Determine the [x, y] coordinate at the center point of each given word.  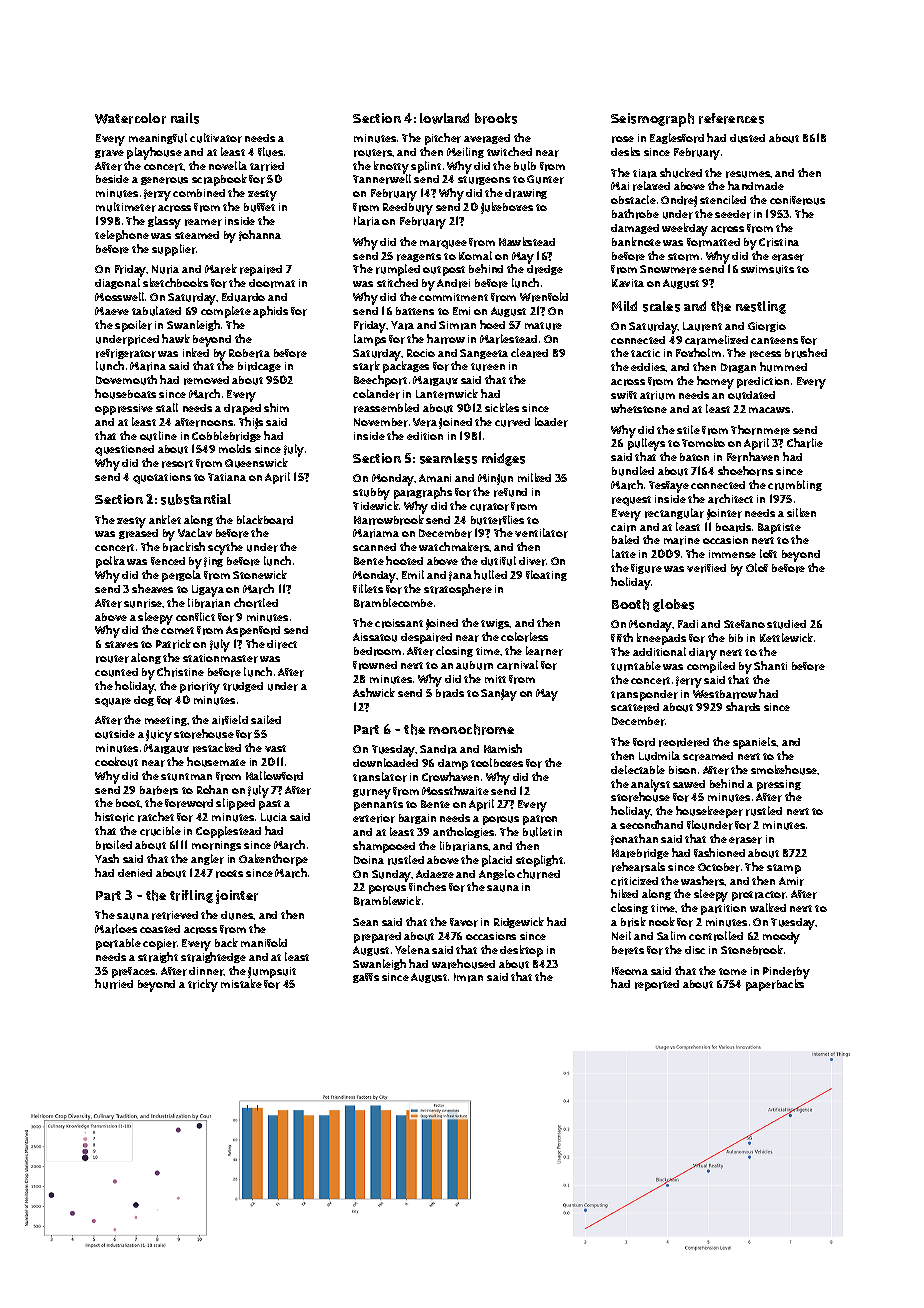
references [731, 118]
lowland [444, 118]
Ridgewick [519, 922]
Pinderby [786, 973]
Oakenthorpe [273, 860]
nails [185, 118]
